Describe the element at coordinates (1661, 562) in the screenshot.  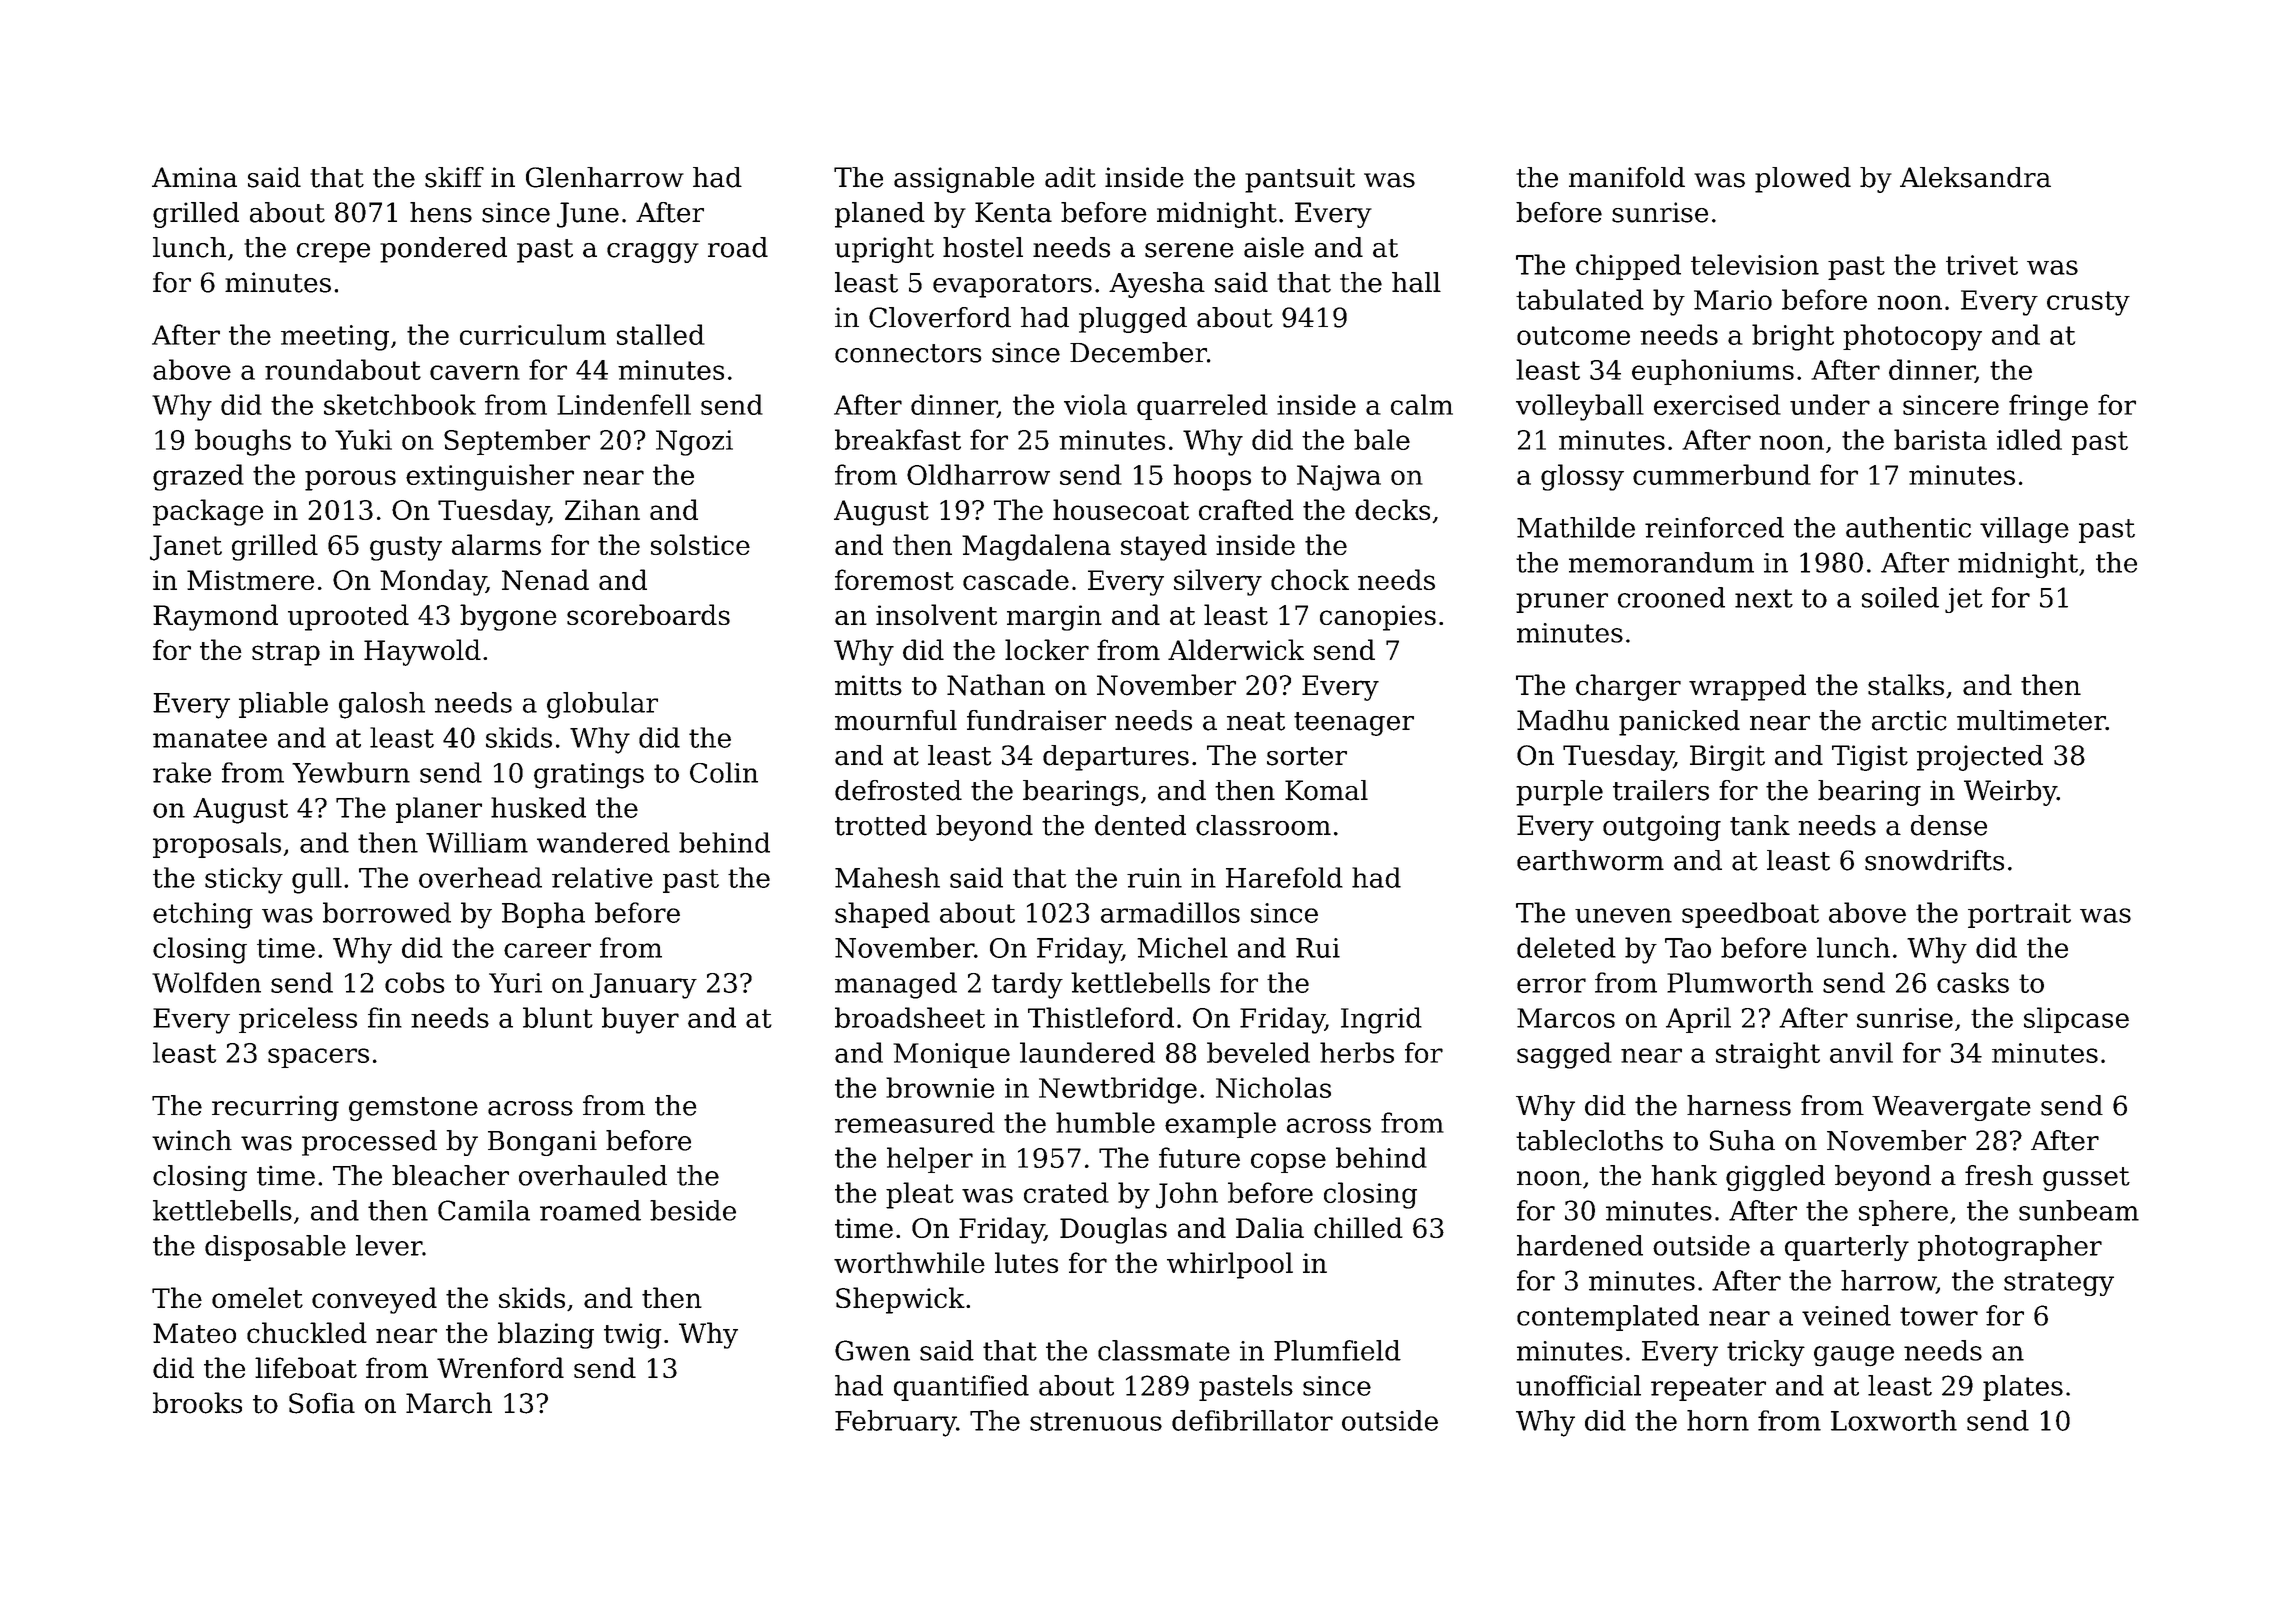
I see `memorandum` at that location.
